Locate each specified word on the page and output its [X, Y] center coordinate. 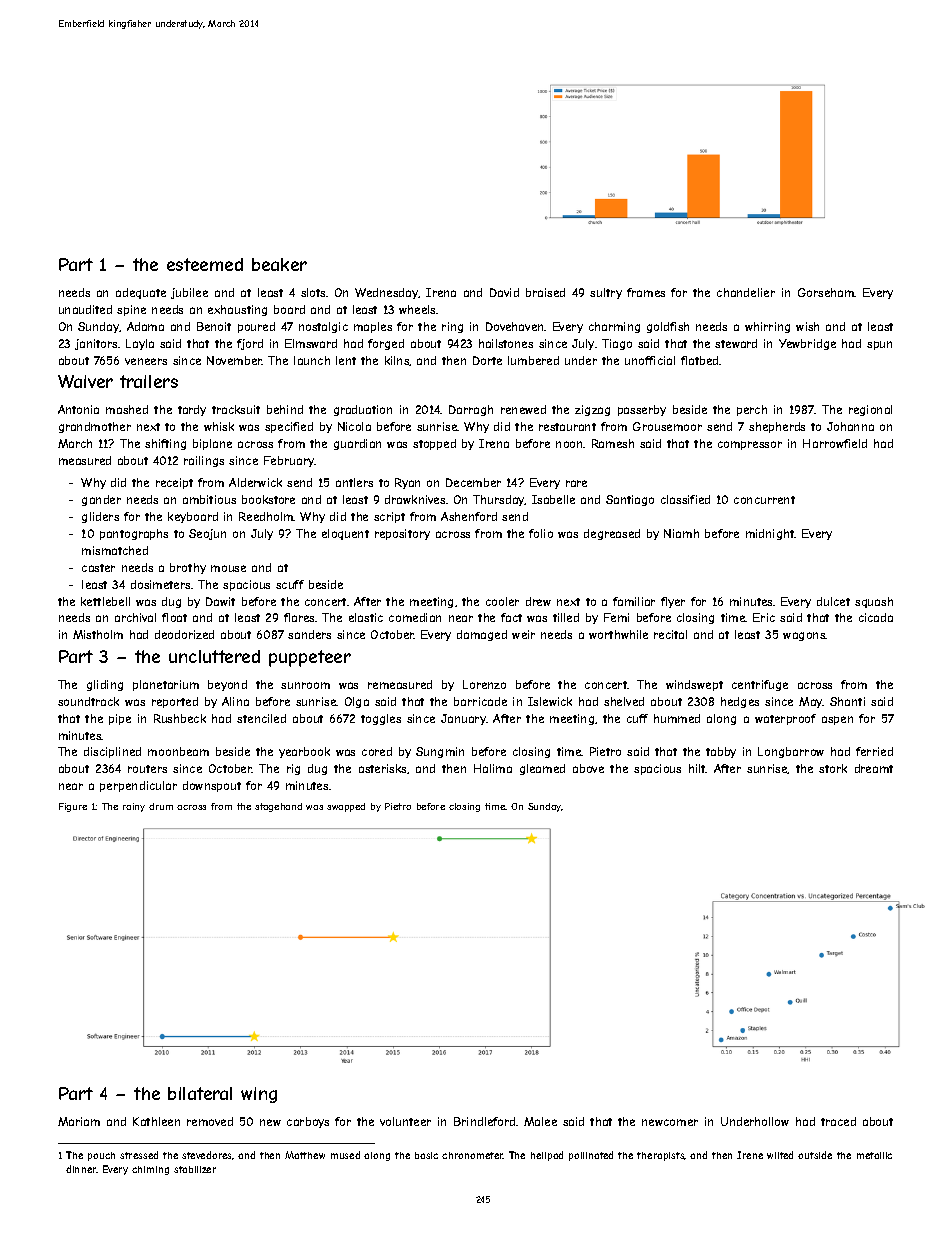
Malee [540, 1121]
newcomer [670, 1122]
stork [833, 768]
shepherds [777, 427]
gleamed [542, 769]
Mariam [79, 1121]
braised [545, 292]
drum [161, 806]
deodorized [184, 634]
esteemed [205, 264]
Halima [493, 768]
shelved [624, 701]
